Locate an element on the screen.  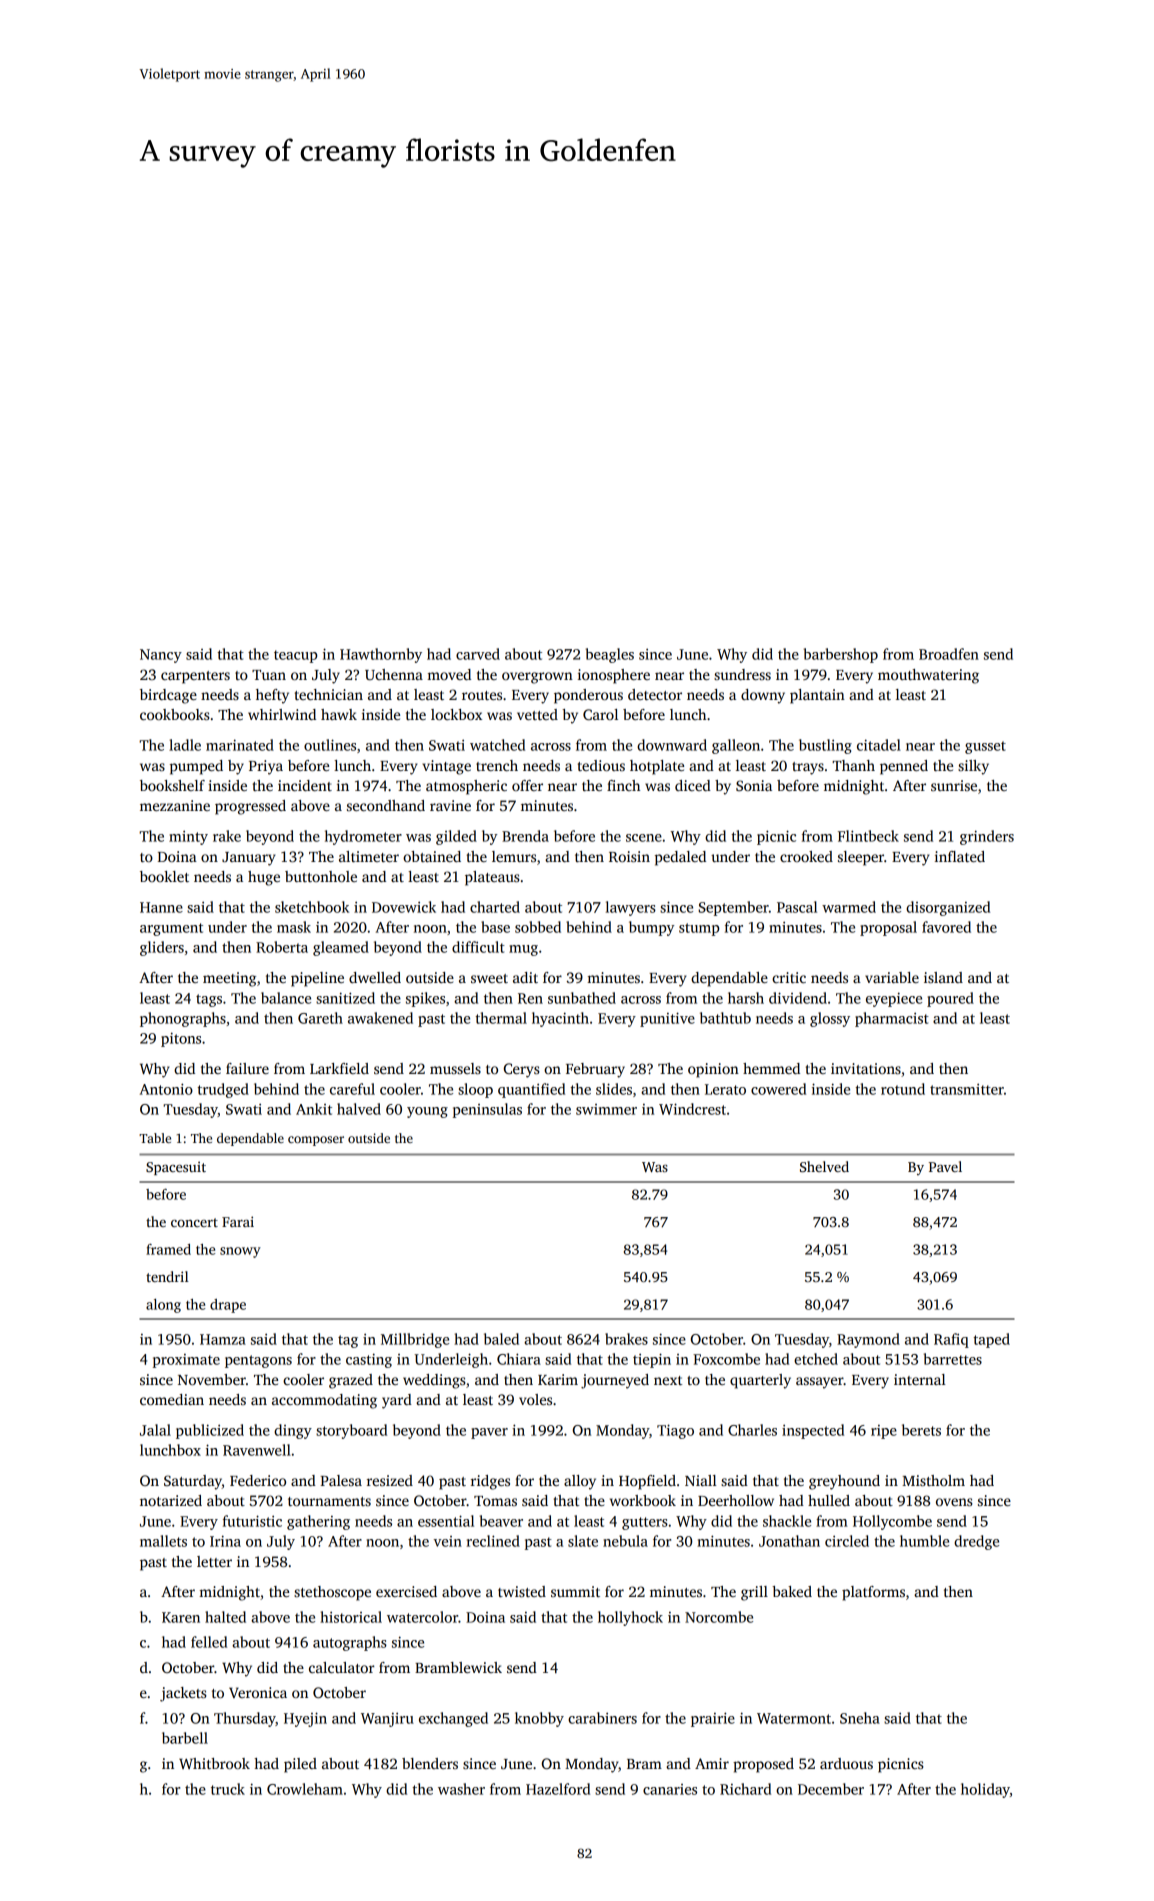
autographs is located at coordinates (350, 1643).
